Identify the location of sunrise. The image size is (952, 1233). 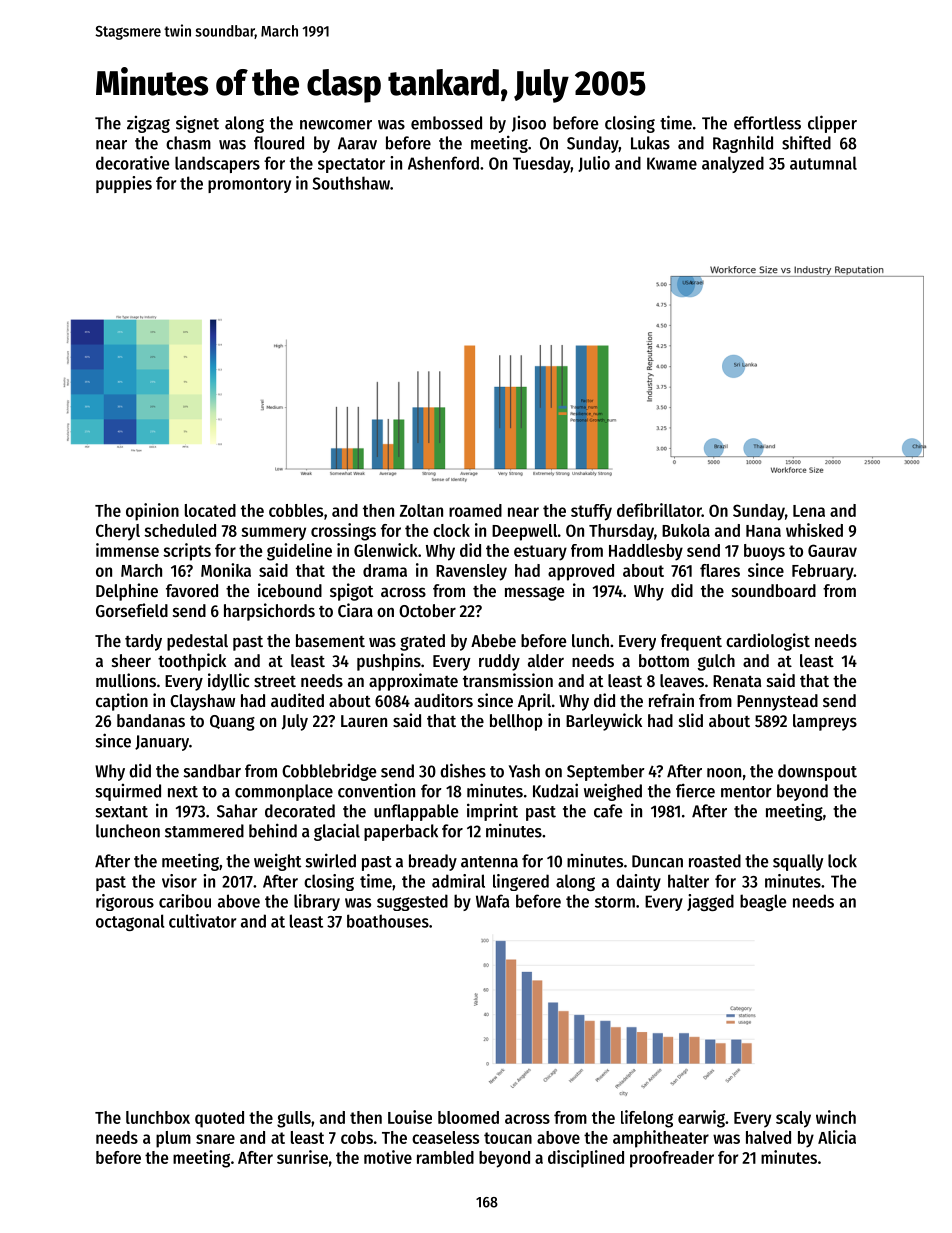
(302, 1157).
